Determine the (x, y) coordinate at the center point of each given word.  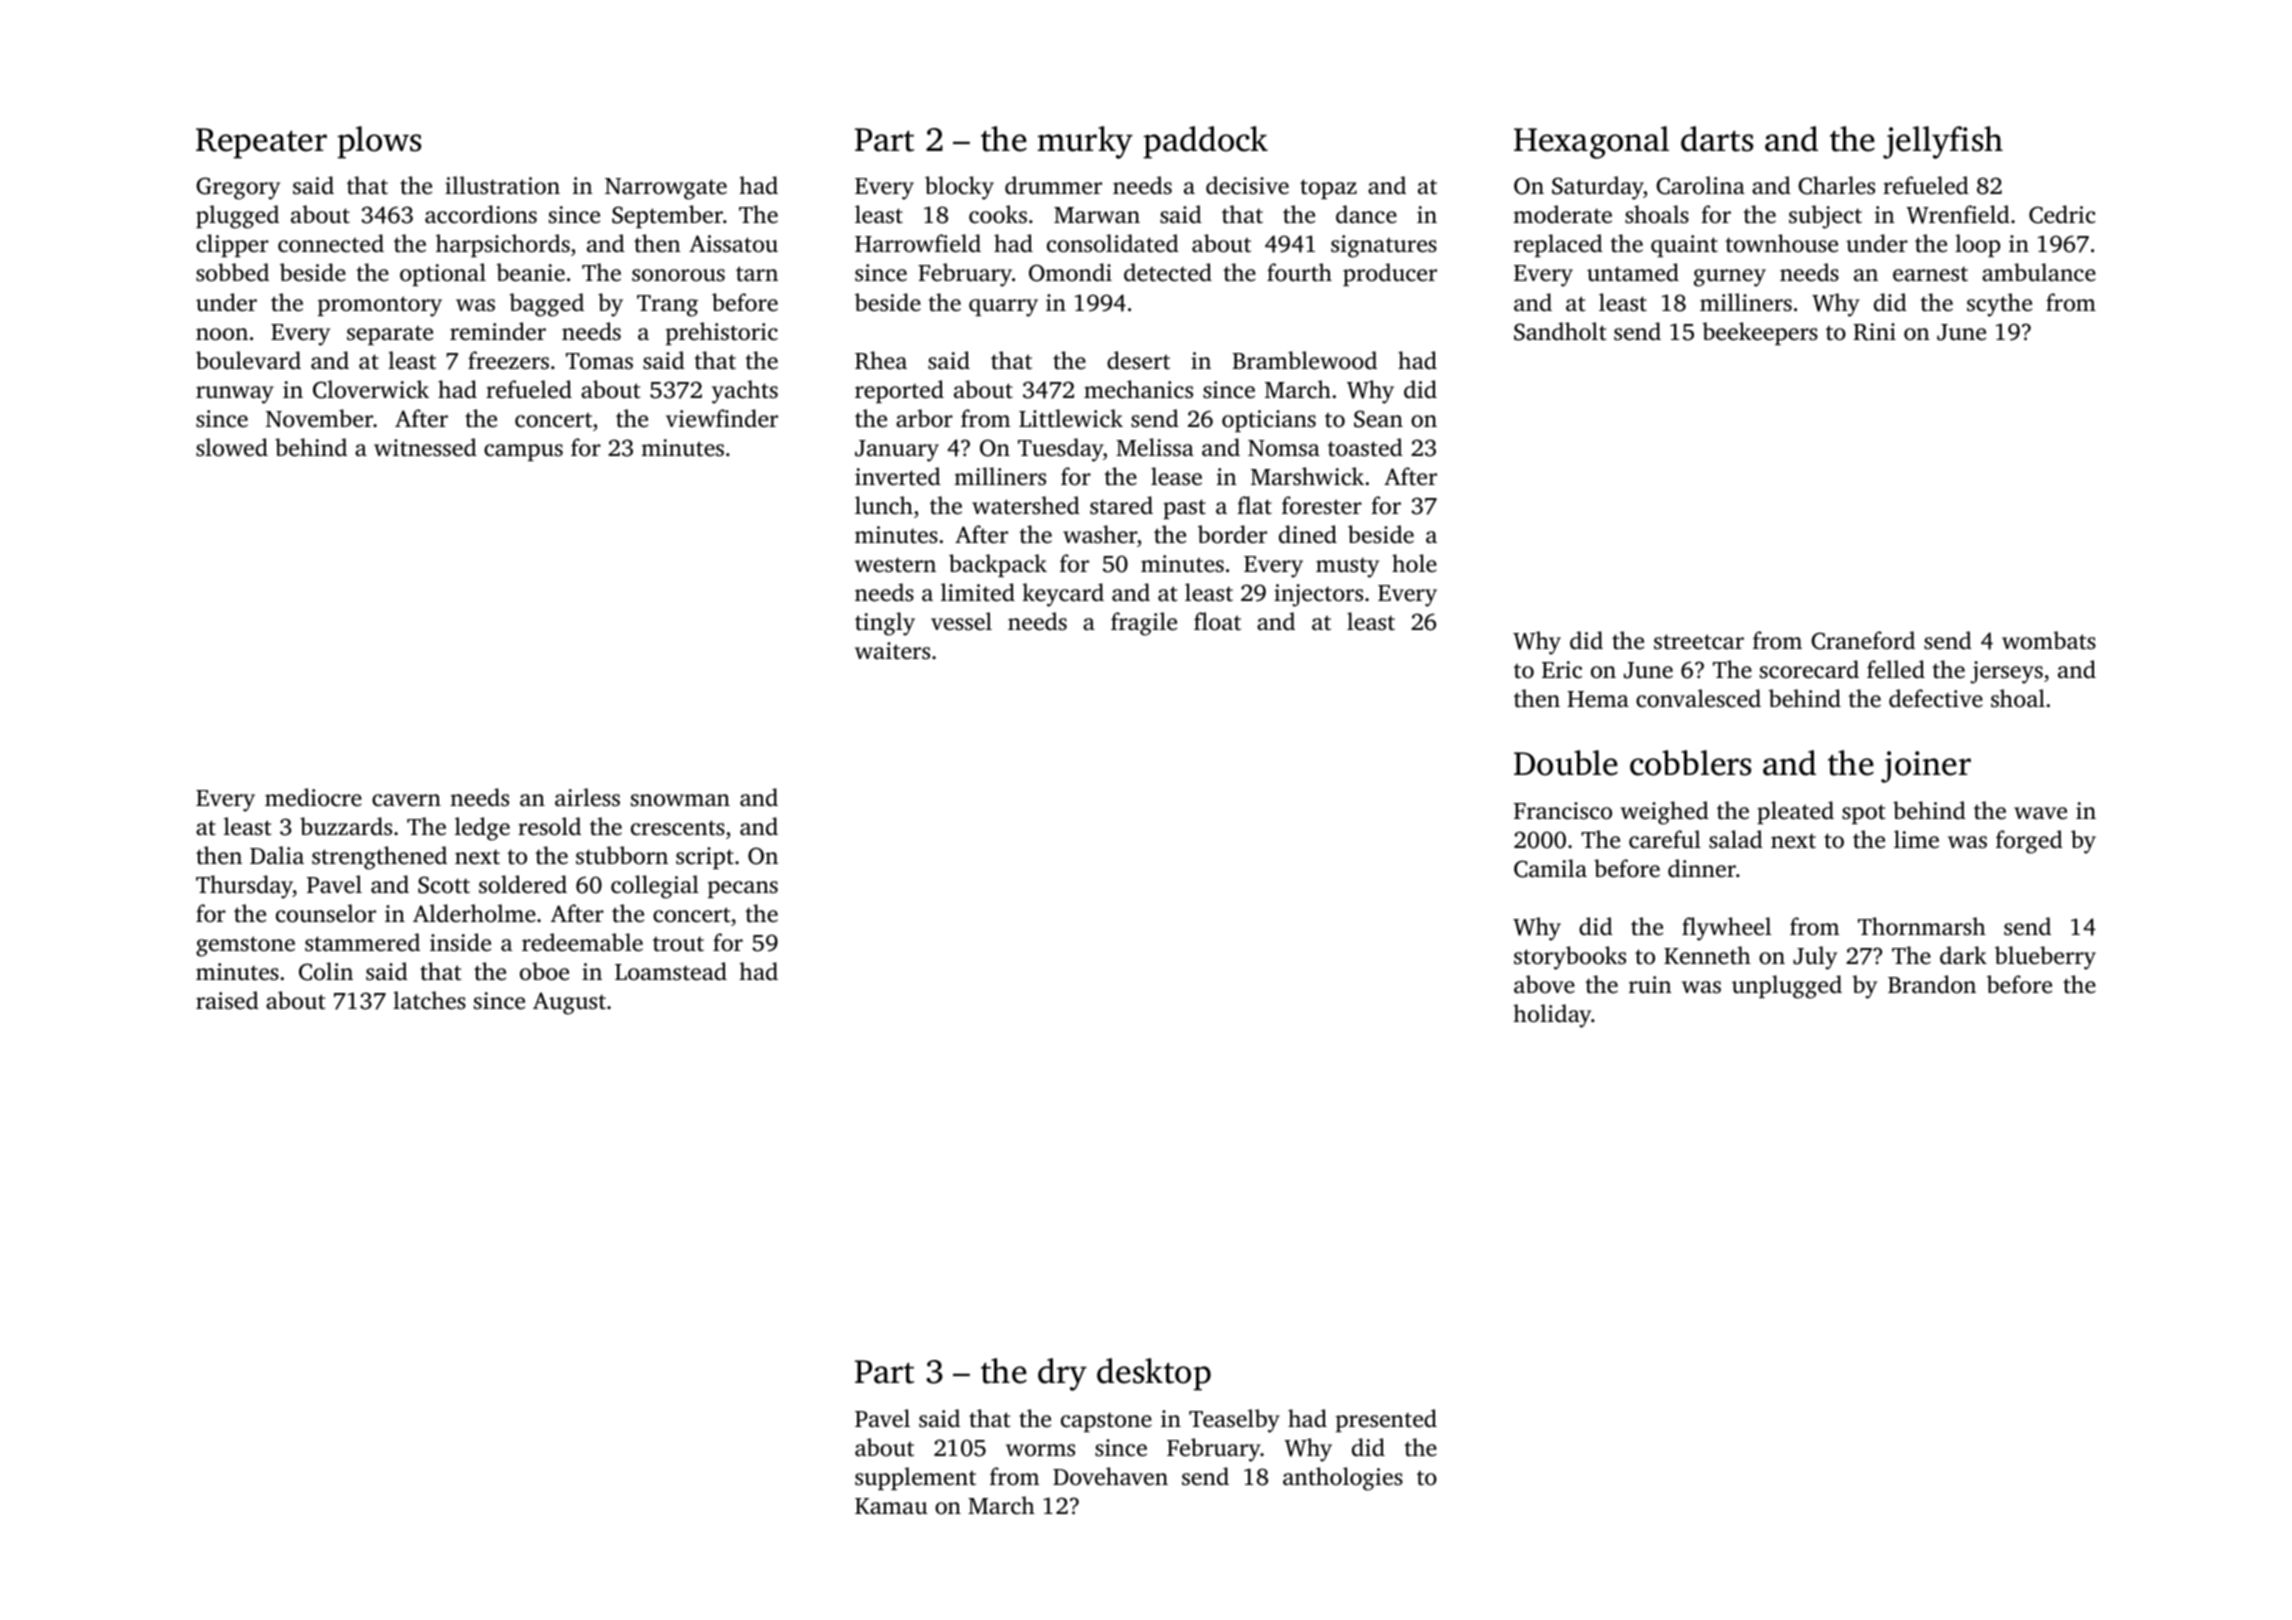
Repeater (261, 143)
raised (227, 1000)
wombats (2049, 640)
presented (1386, 1420)
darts (1717, 139)
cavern (406, 800)
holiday (1552, 1016)
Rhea (881, 360)
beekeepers (1760, 333)
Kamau (891, 1506)
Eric (1562, 670)
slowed (232, 447)
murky (1085, 142)
